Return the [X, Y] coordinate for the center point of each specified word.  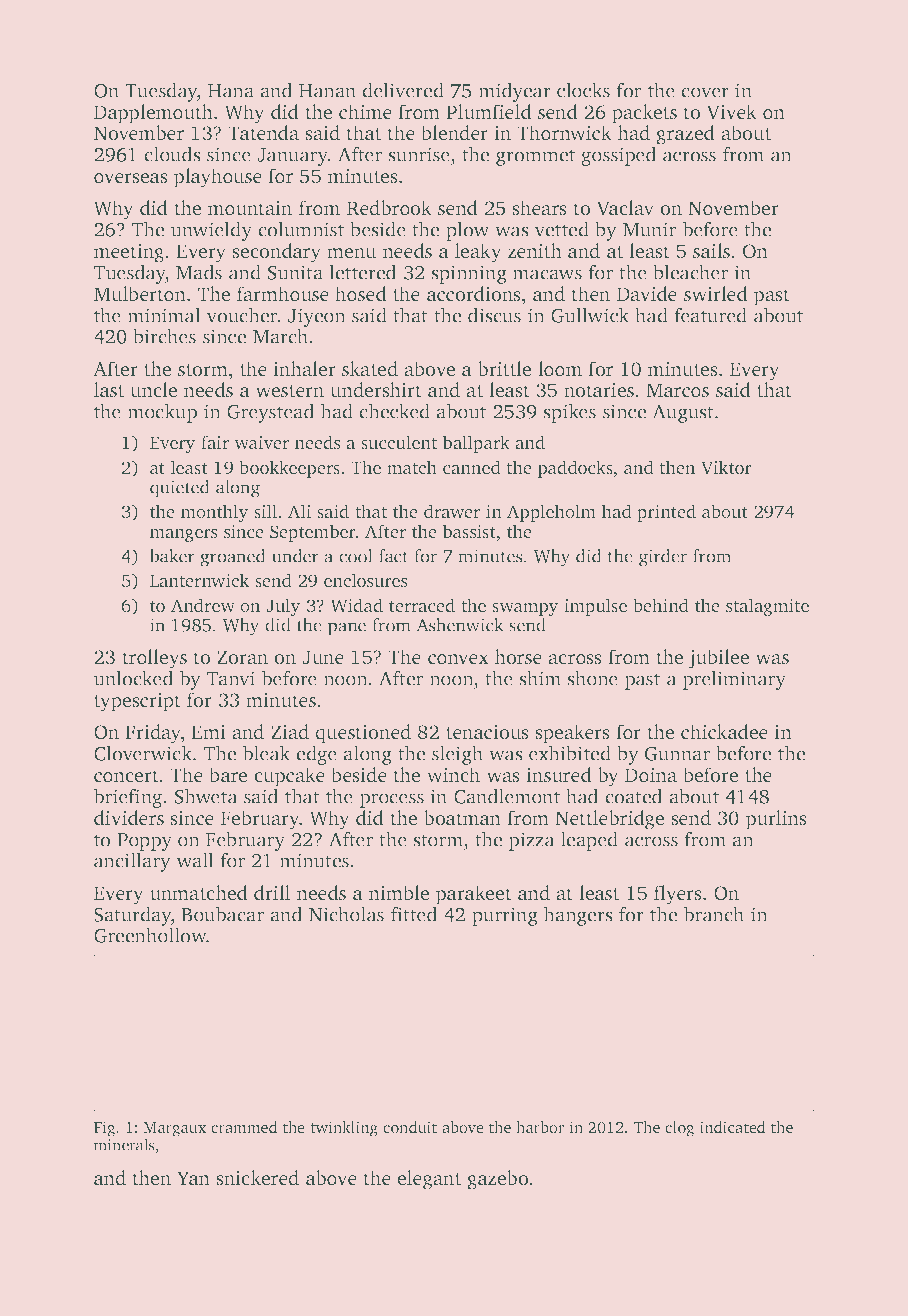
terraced [422, 605]
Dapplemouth [153, 114]
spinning [469, 274]
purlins [776, 820]
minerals [124, 1144]
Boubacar [222, 914]
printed [666, 513]
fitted [414, 914]
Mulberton [140, 293]
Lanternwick [199, 580]
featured [711, 315]
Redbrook [389, 208]
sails [711, 250]
